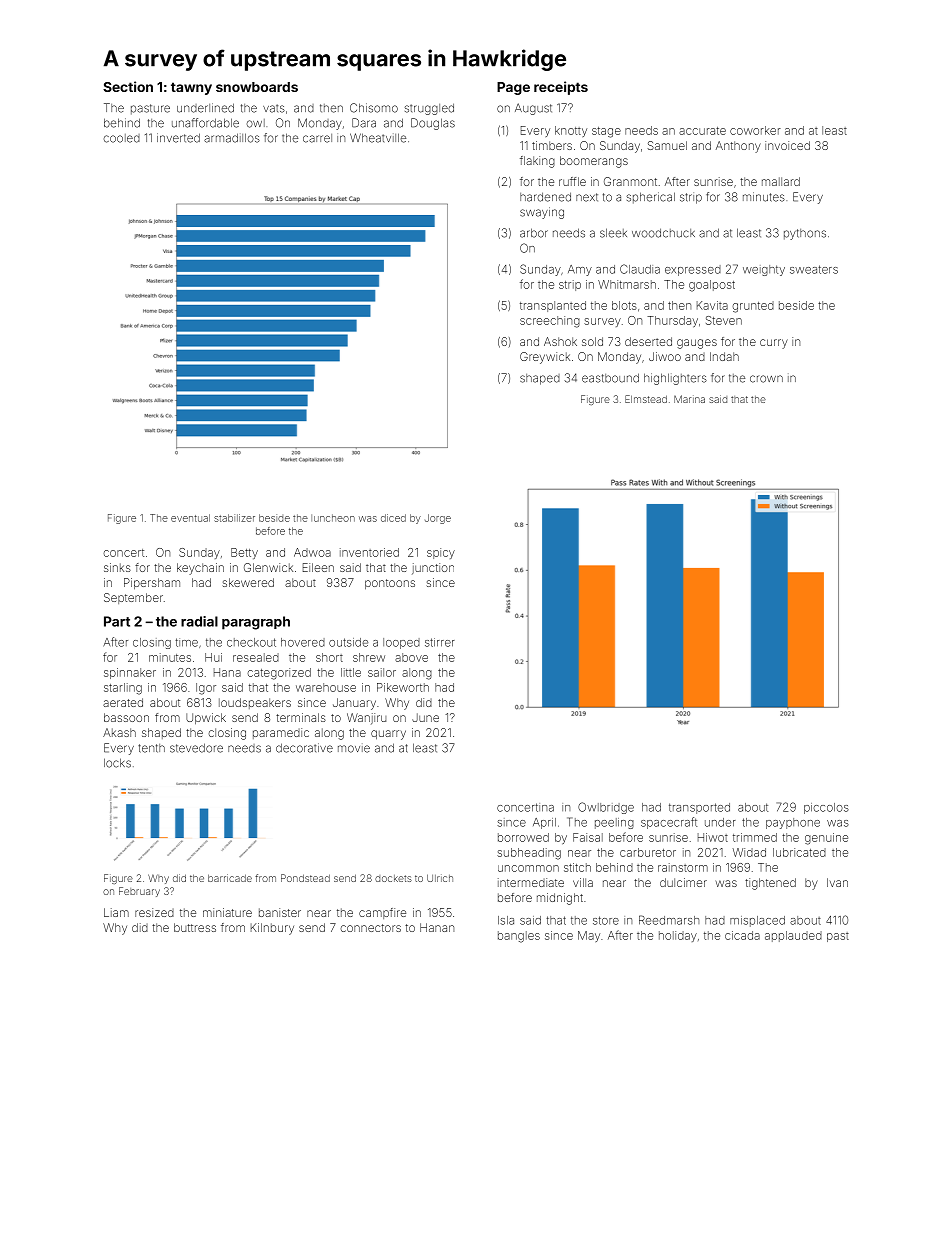  Describe the element at coordinates (689, 399) in the screenshot. I see `Marina` at that location.
